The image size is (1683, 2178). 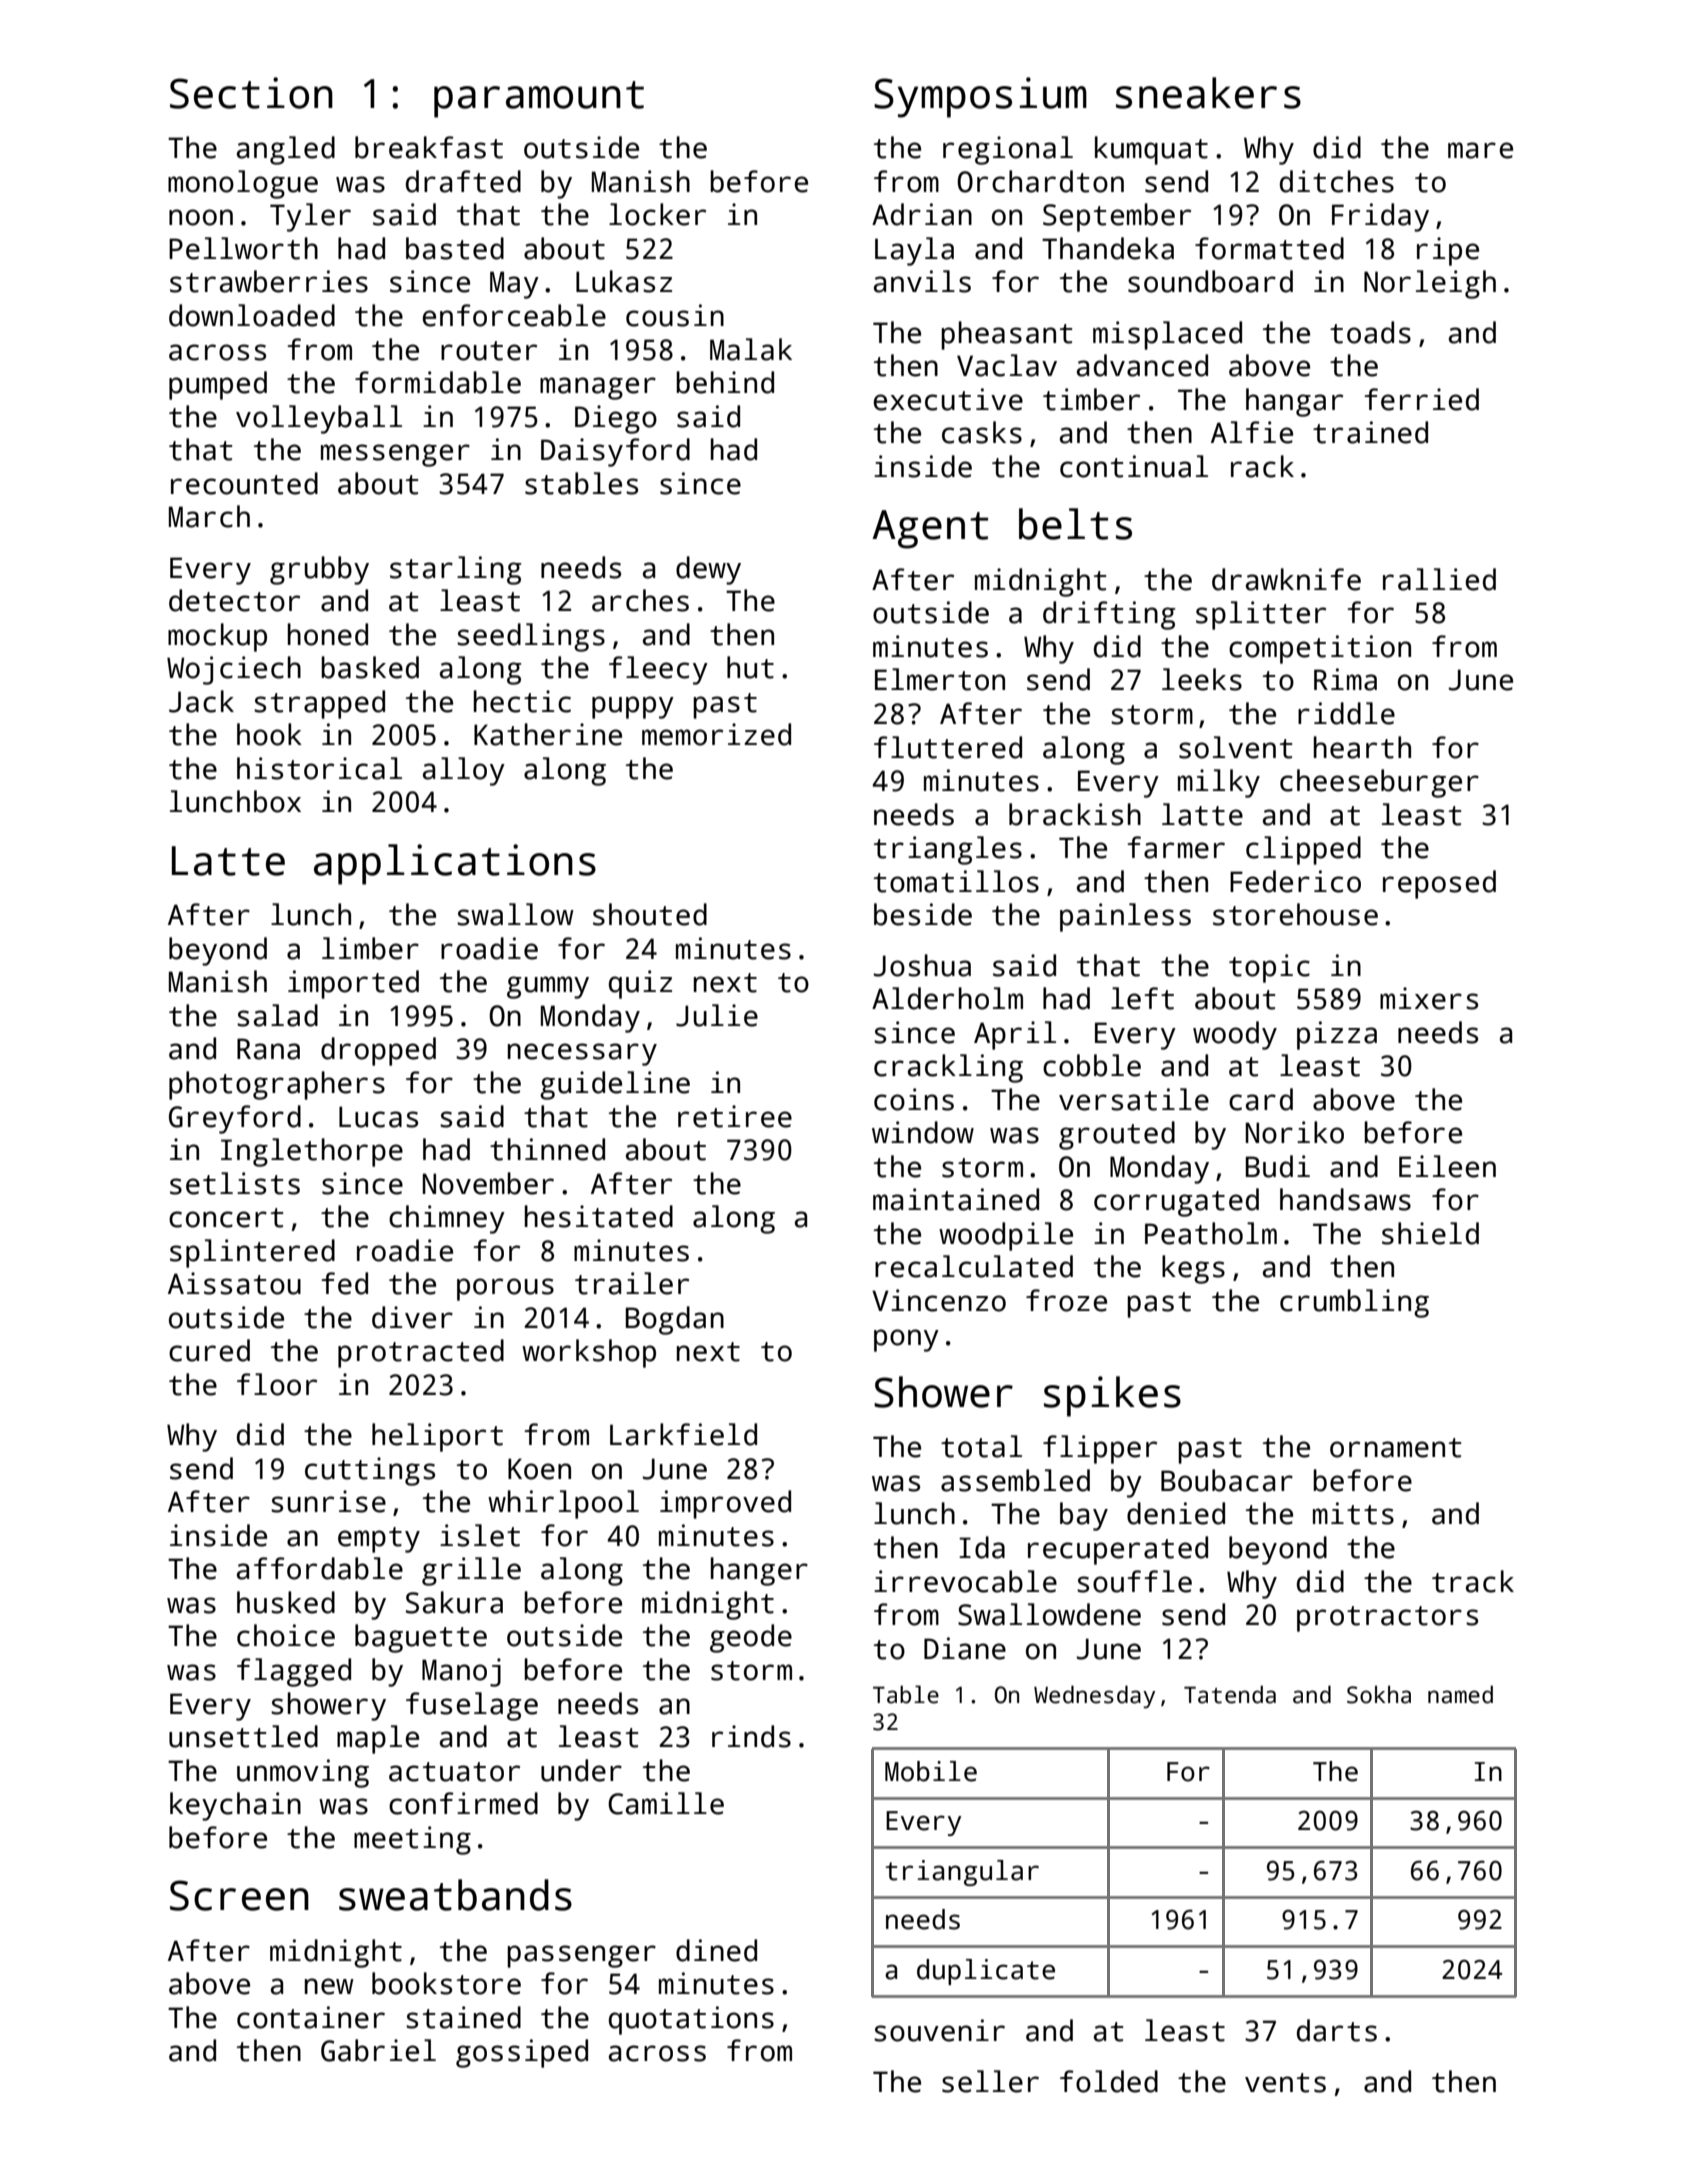 What do you see at coordinates (239, 1895) in the screenshot?
I see `Screen` at bounding box center [239, 1895].
